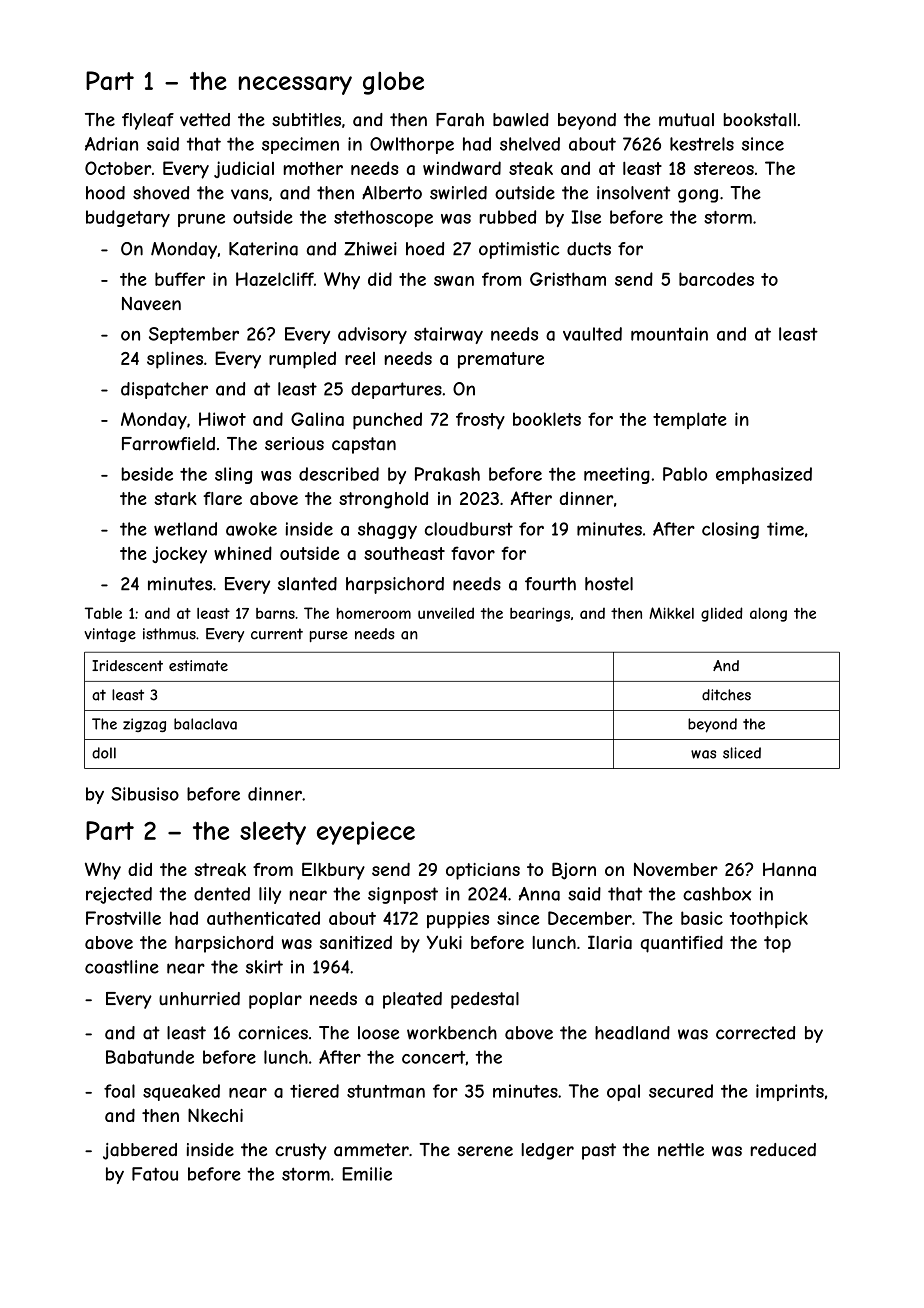  What do you see at coordinates (460, 120) in the document?
I see `Farah` at bounding box center [460, 120].
